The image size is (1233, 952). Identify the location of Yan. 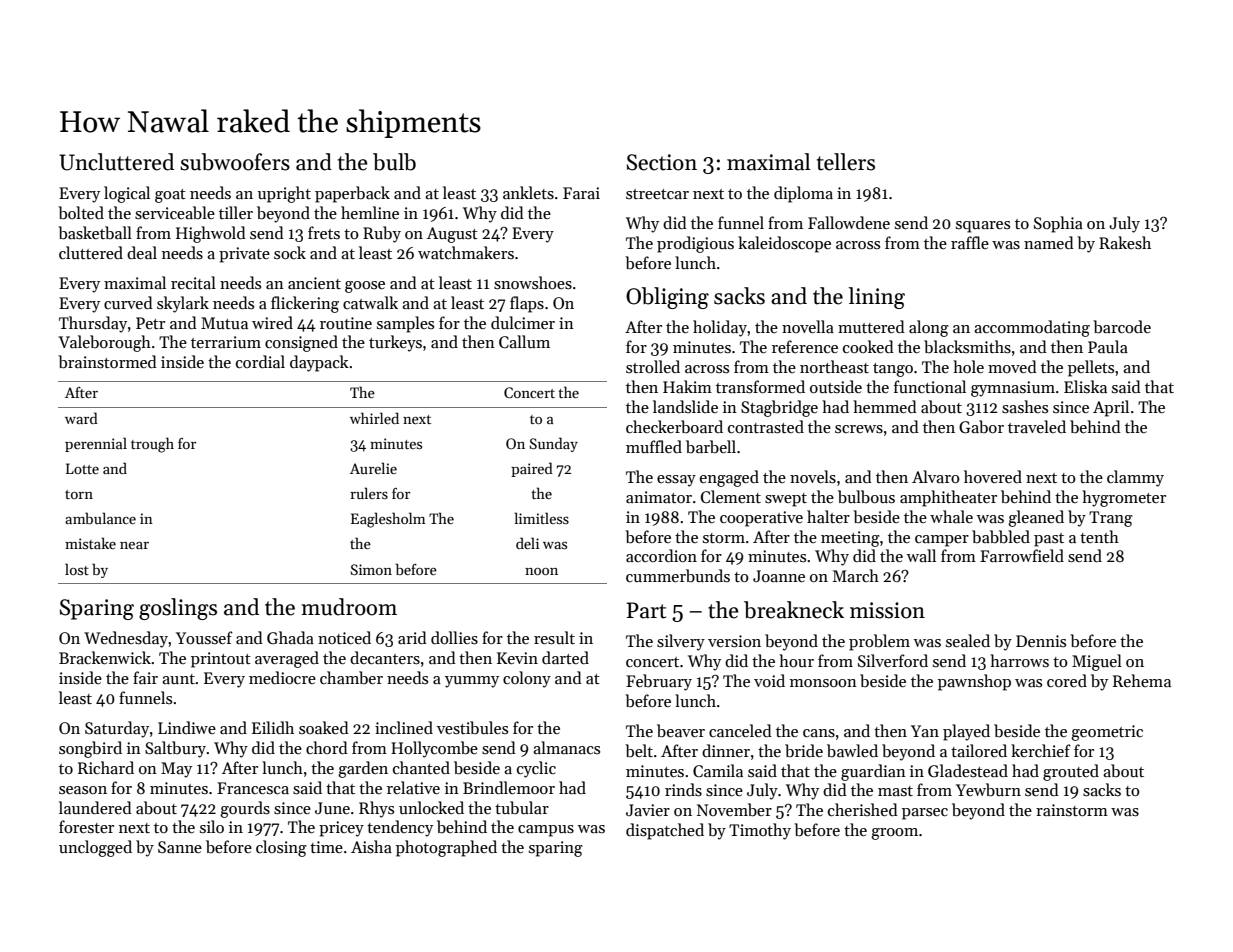
(925, 731).
